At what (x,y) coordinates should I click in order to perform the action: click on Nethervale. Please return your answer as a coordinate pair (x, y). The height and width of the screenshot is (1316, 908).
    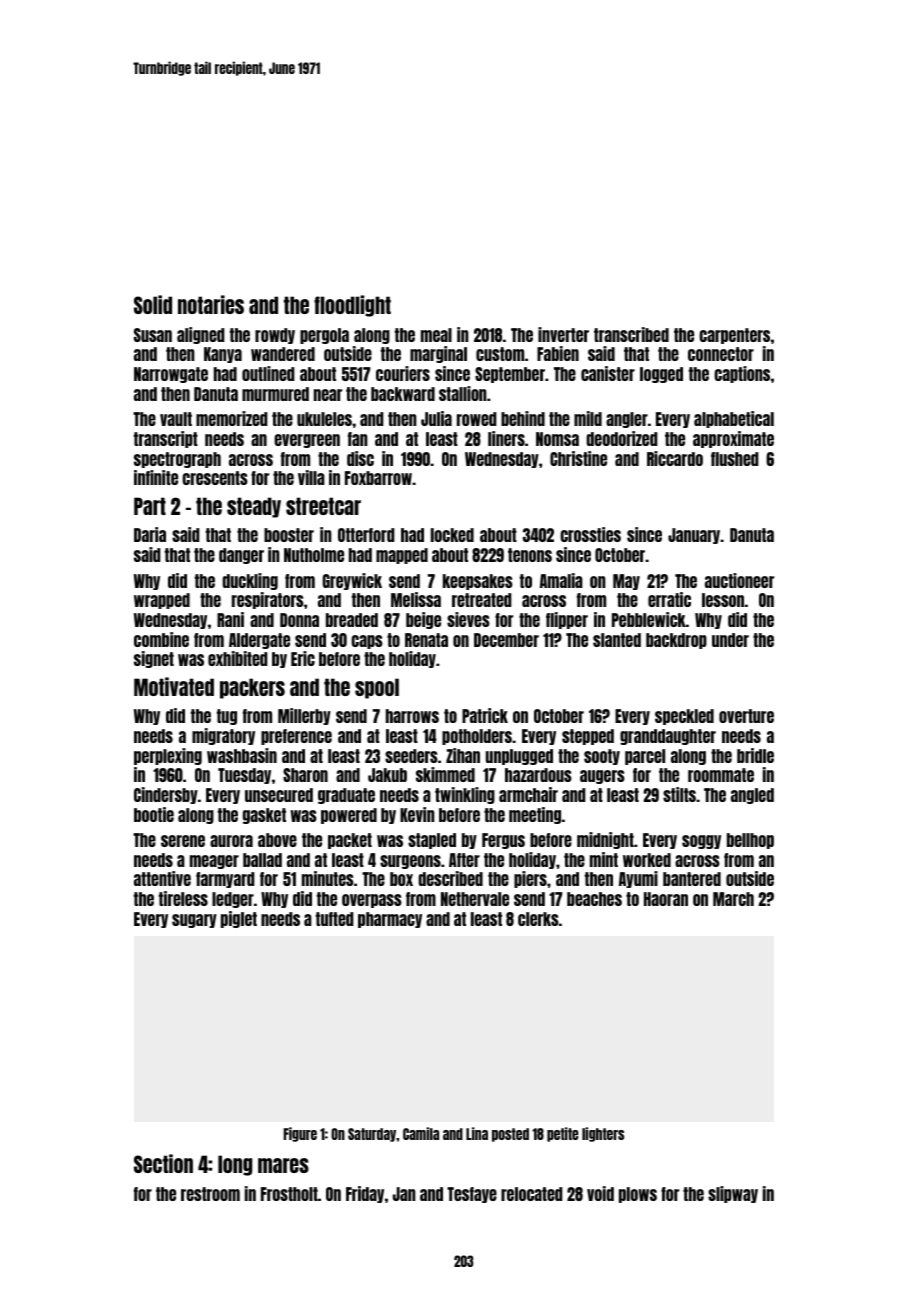
    Looking at the image, I should click on (475, 899).
